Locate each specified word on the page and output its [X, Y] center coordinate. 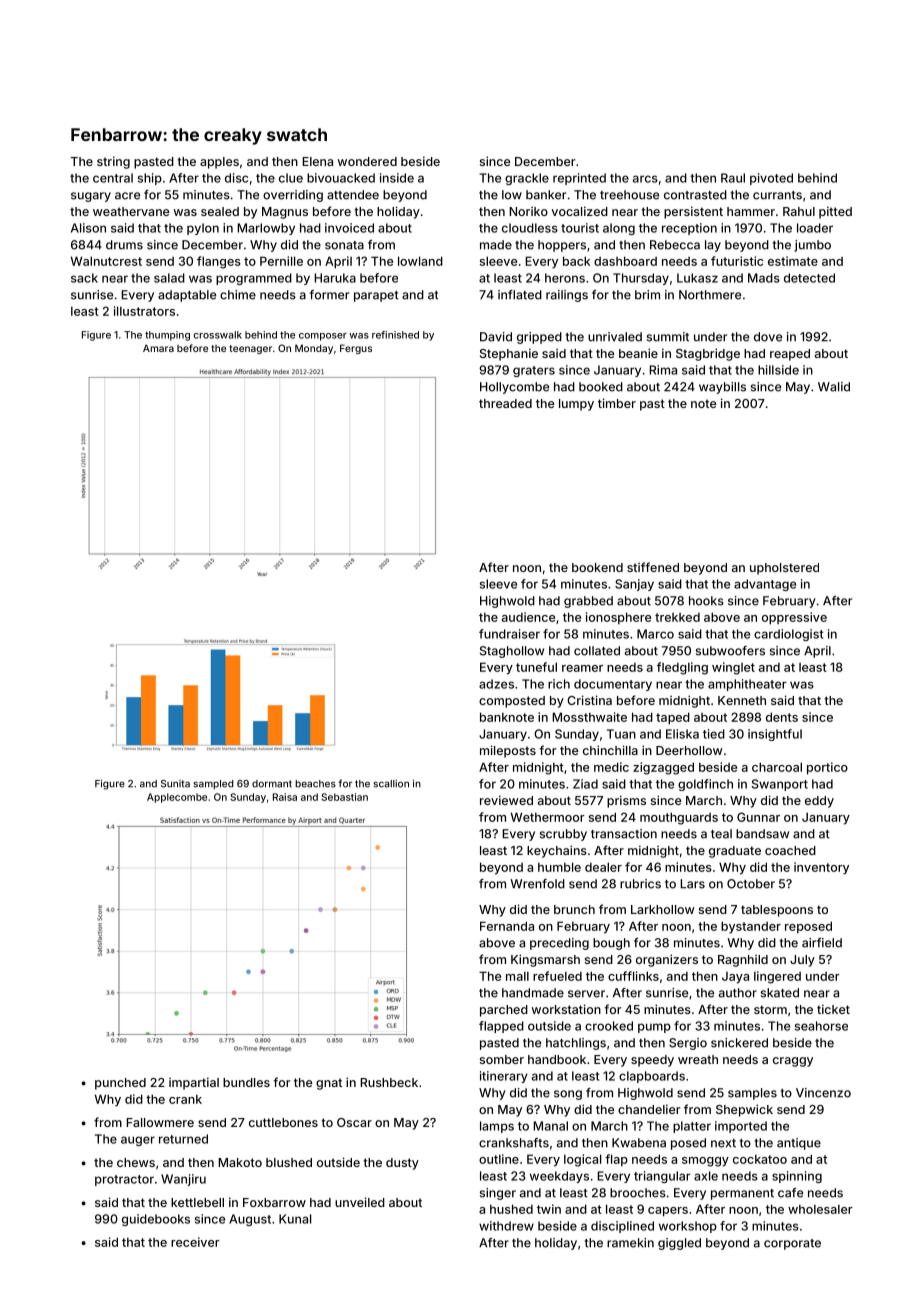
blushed [289, 1162]
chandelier [649, 1109]
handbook [557, 1059]
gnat [329, 1084]
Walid [834, 387]
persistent [693, 212]
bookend [597, 567]
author [738, 993]
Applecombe [177, 798]
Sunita [175, 784]
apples [219, 163]
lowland [420, 261]
